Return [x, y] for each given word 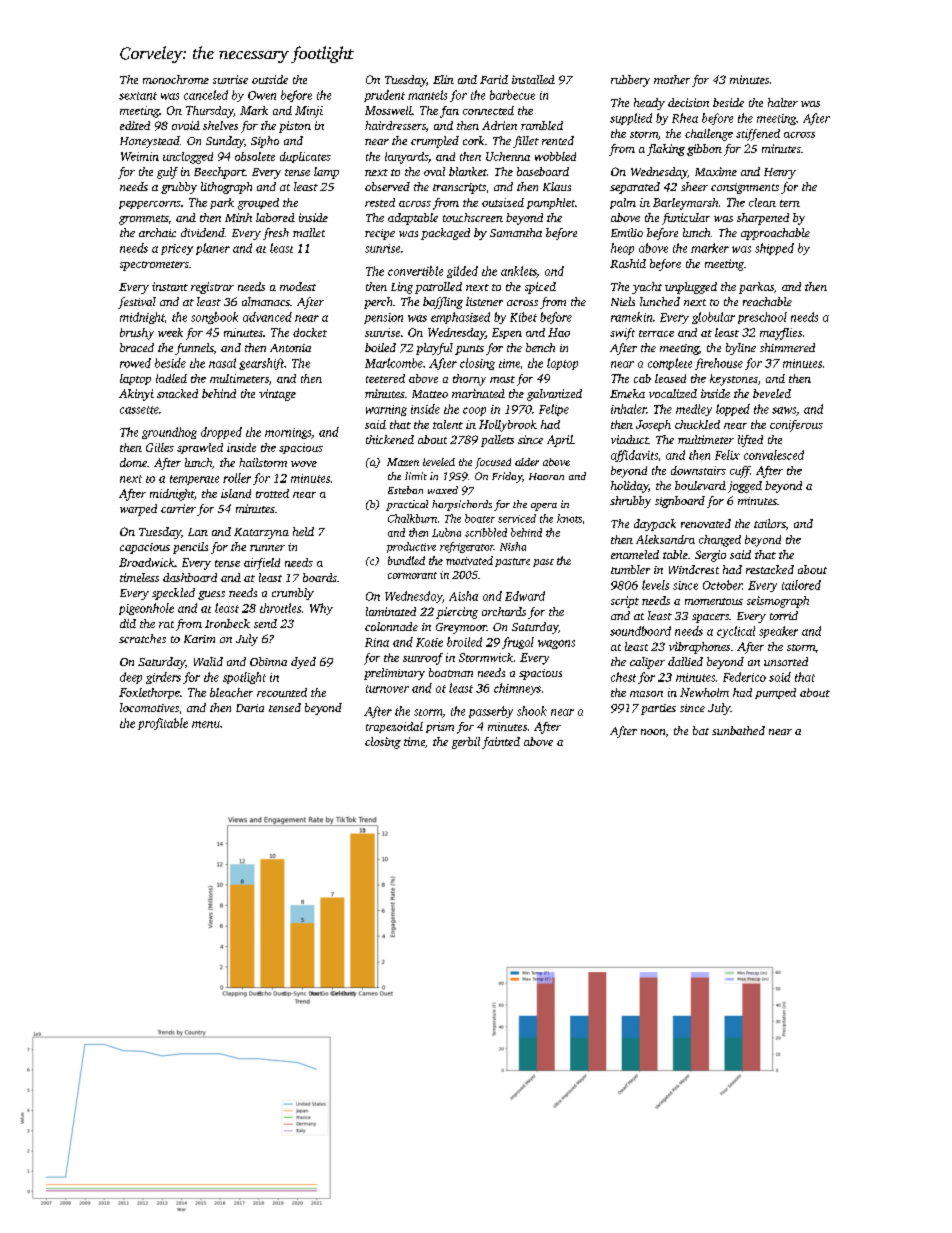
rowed [135, 363]
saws [784, 410]
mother [672, 79]
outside [270, 79]
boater [480, 518]
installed [533, 79]
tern [790, 203]
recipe [380, 234]
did [128, 623]
